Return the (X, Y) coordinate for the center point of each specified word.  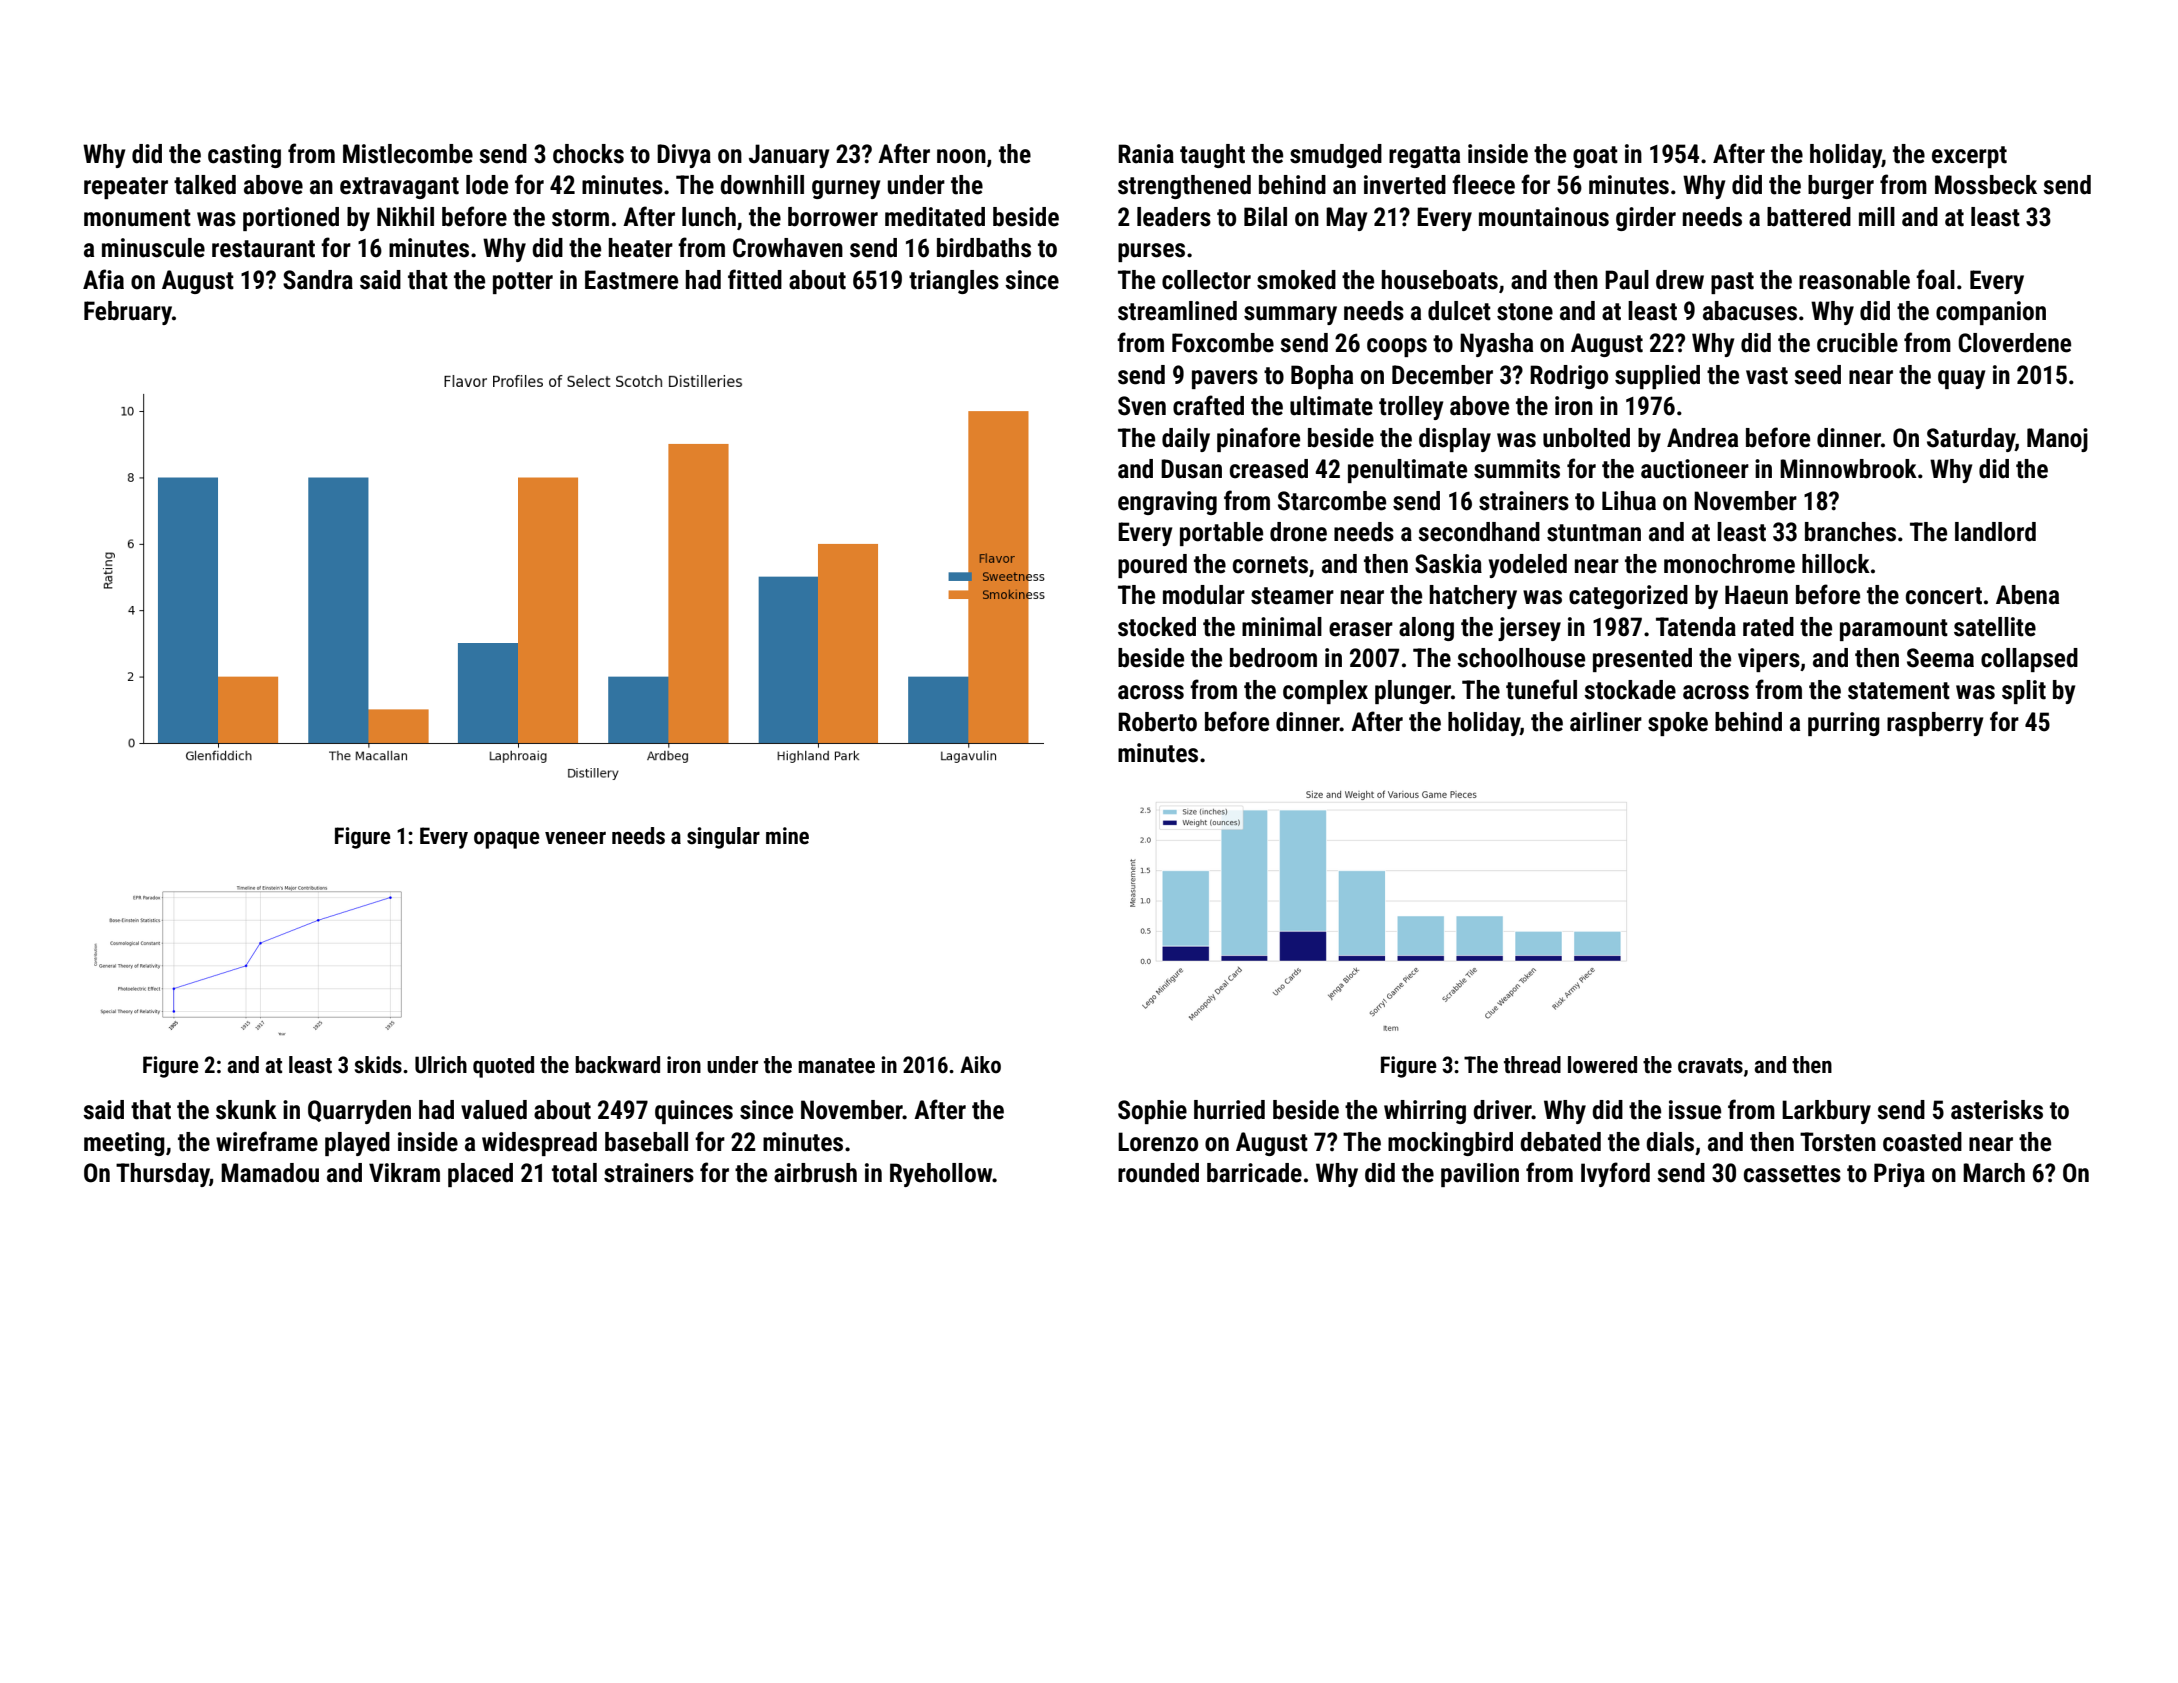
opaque (507, 840)
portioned (291, 219)
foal (1935, 279)
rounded (1158, 1173)
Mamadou (270, 1173)
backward (617, 1065)
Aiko (980, 1064)
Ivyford (1615, 1174)
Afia (103, 279)
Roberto (1157, 722)
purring (1844, 724)
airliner (1606, 722)
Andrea (1702, 438)
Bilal (1265, 217)
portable (1221, 534)
